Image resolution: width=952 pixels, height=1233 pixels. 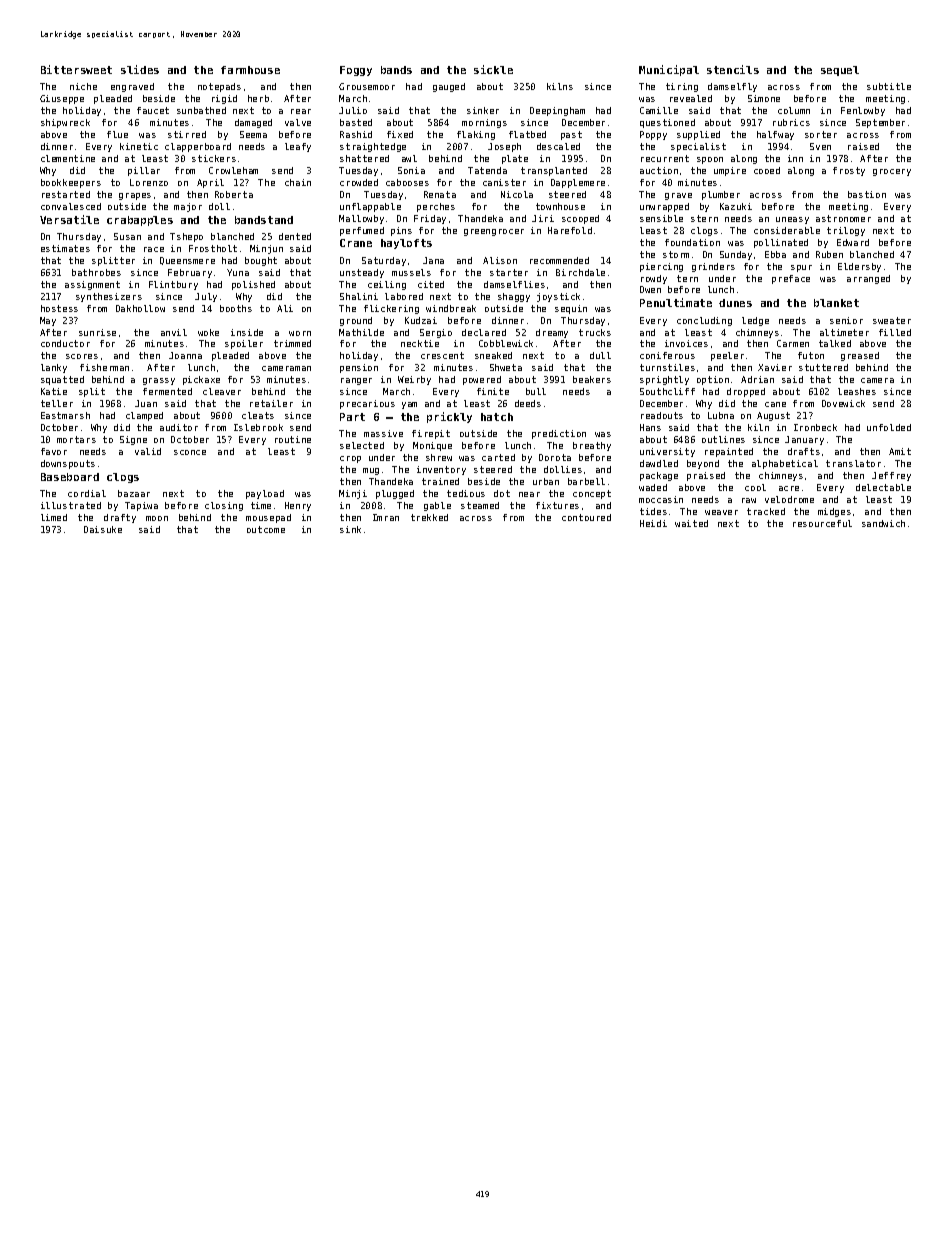 What do you see at coordinates (867, 194) in the document?
I see `bastion` at bounding box center [867, 194].
